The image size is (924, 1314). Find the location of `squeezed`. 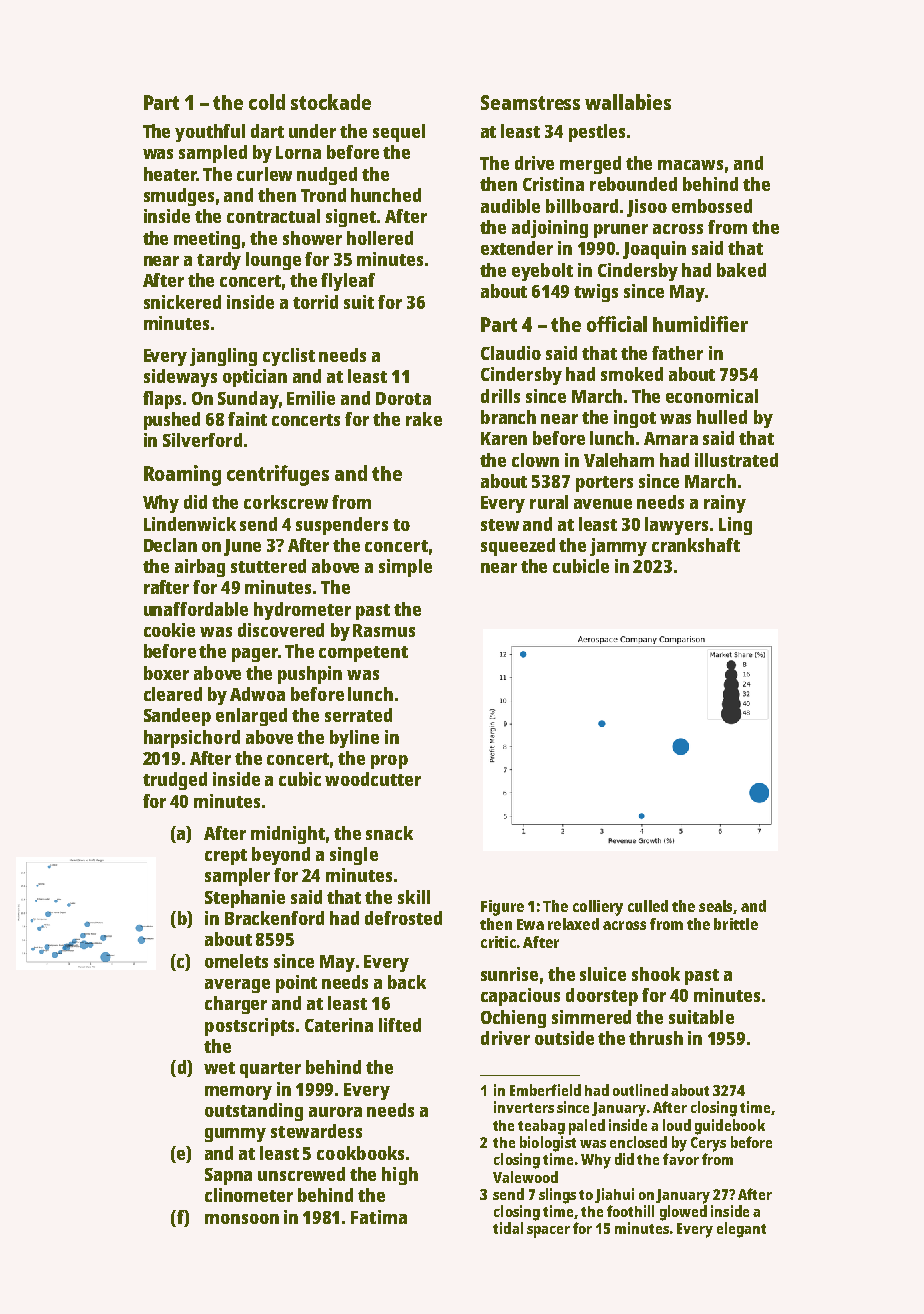

squeezed is located at coordinates (518, 547).
